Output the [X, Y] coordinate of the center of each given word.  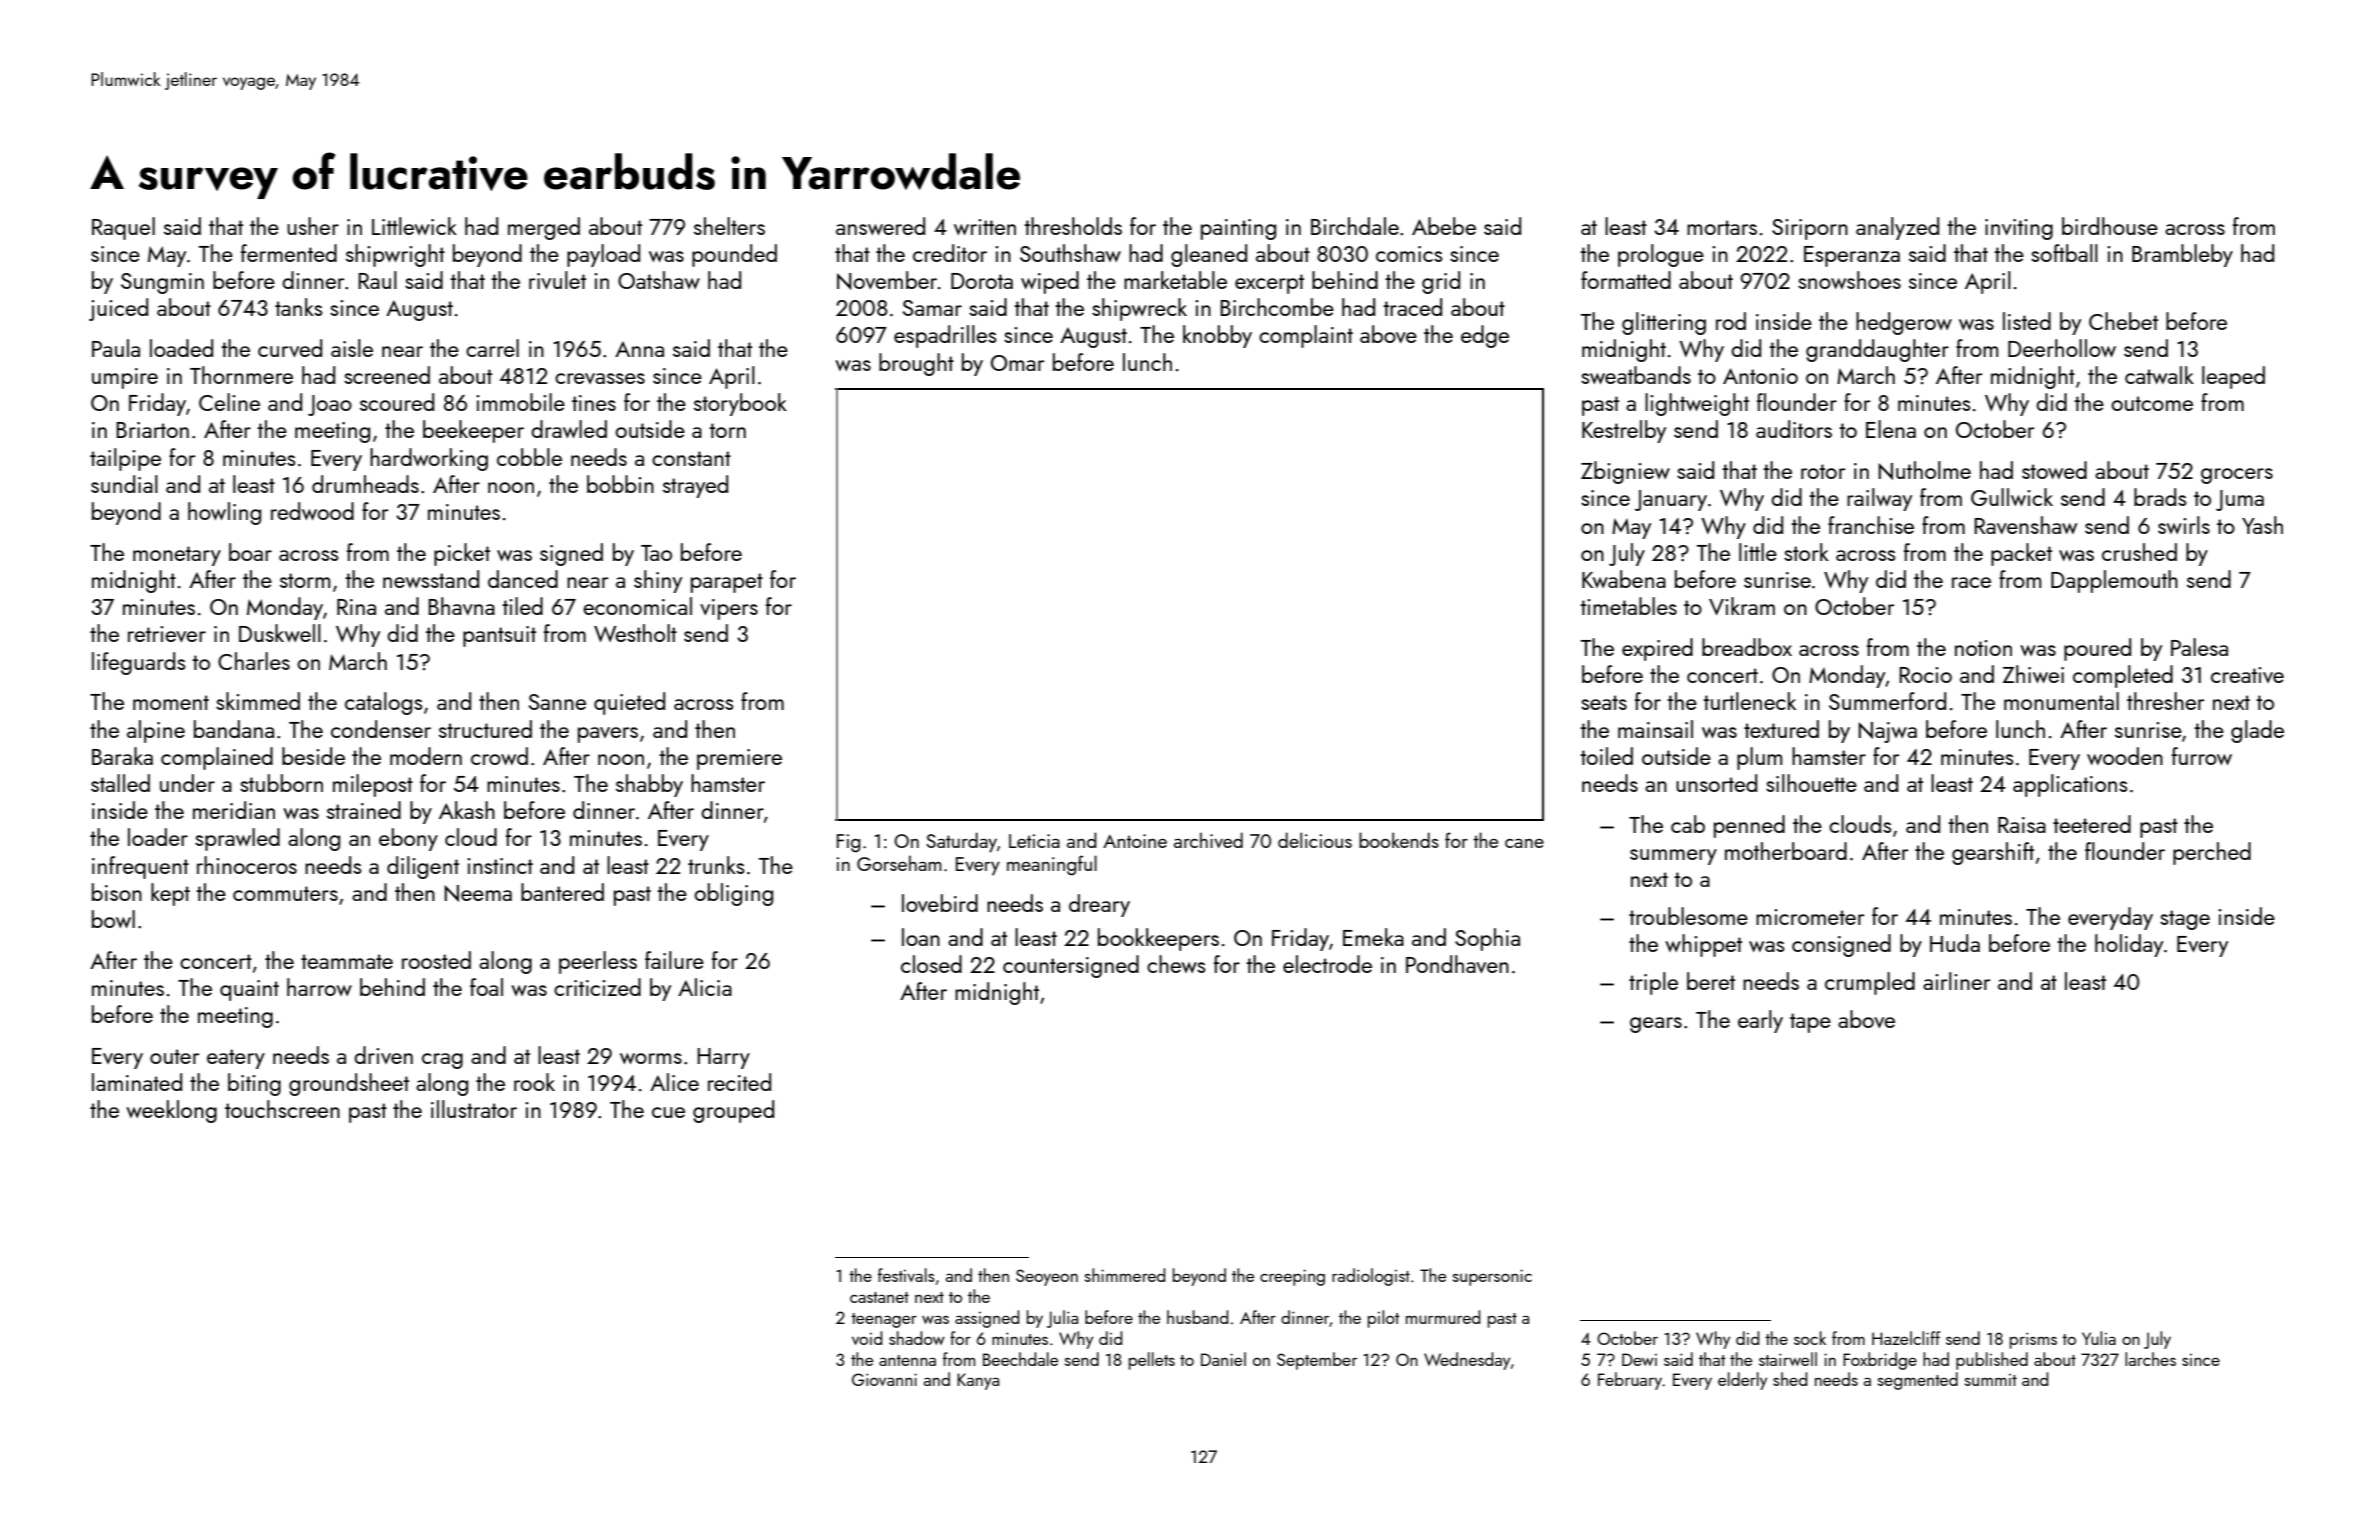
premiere [739, 759]
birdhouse [2110, 226]
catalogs [383, 703]
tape [1810, 1023]
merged [544, 228]
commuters [285, 893]
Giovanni [884, 1379]
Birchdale [1355, 226]
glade [2257, 731]
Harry [723, 1058]
